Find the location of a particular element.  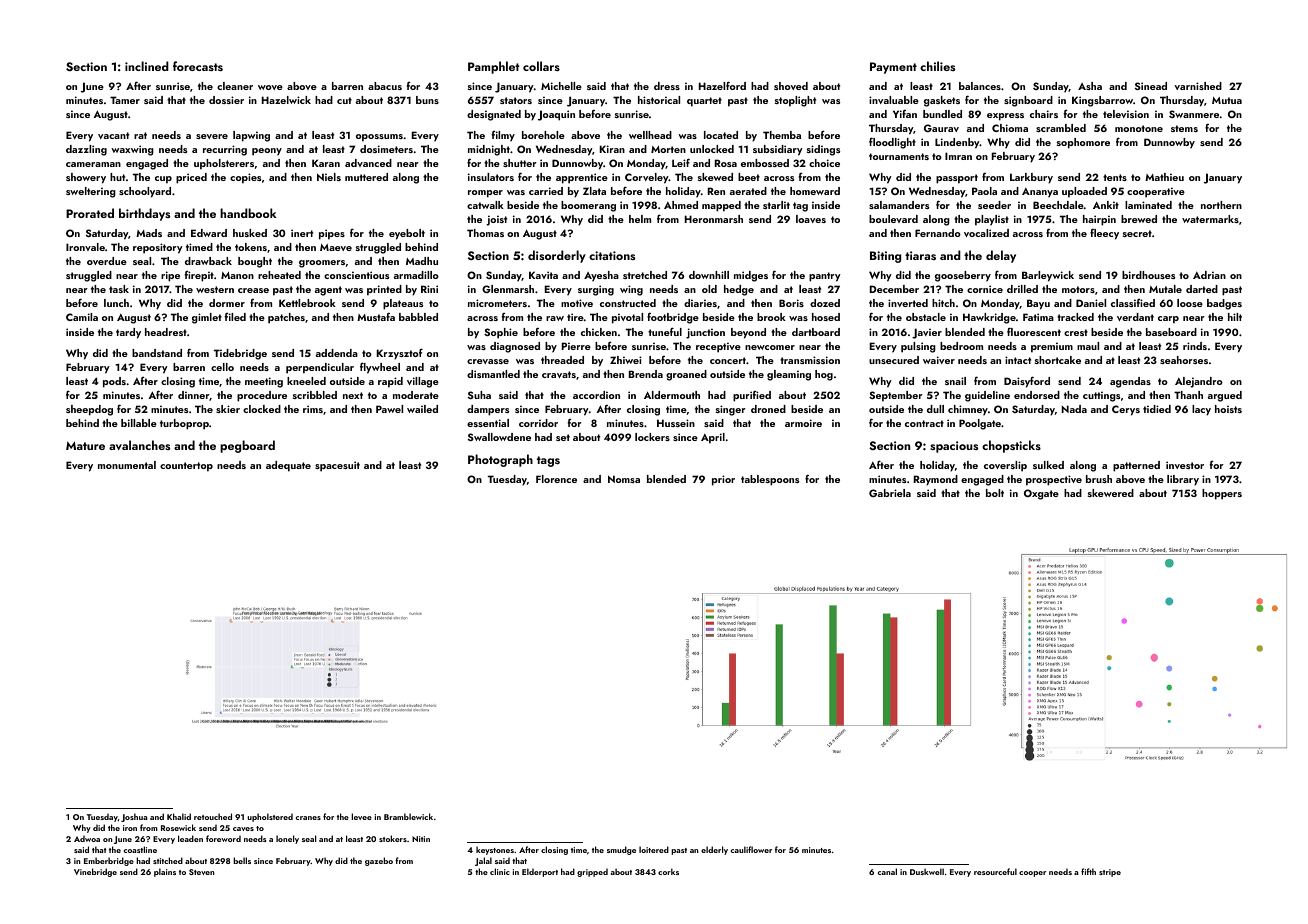

retouched is located at coordinates (213, 816).
